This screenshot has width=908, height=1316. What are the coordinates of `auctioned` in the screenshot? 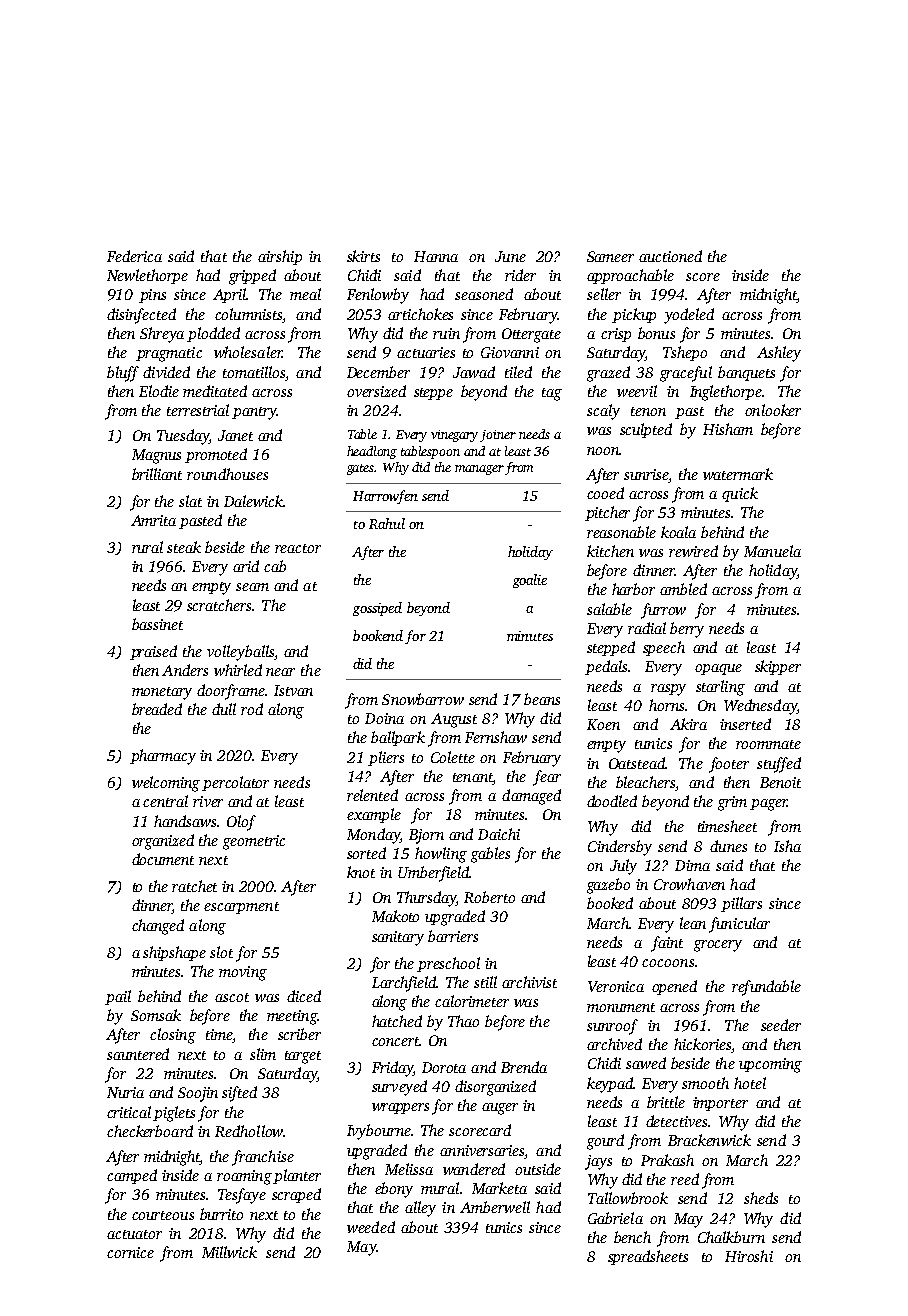 It's located at (670, 256).
